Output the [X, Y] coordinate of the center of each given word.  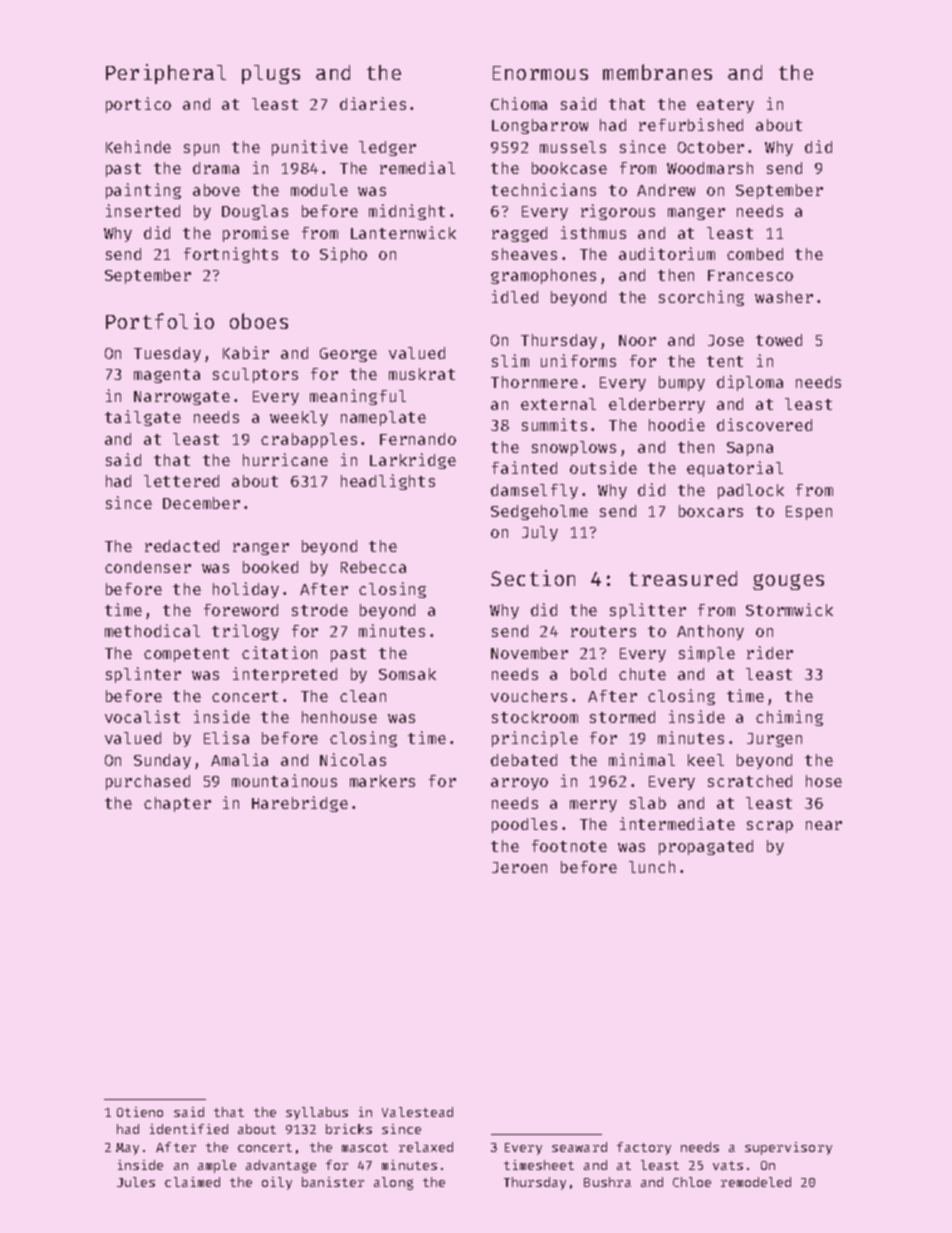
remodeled [756, 1182]
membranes [657, 72]
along [393, 1183]
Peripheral [166, 74]
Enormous [540, 73]
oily [277, 1183]
